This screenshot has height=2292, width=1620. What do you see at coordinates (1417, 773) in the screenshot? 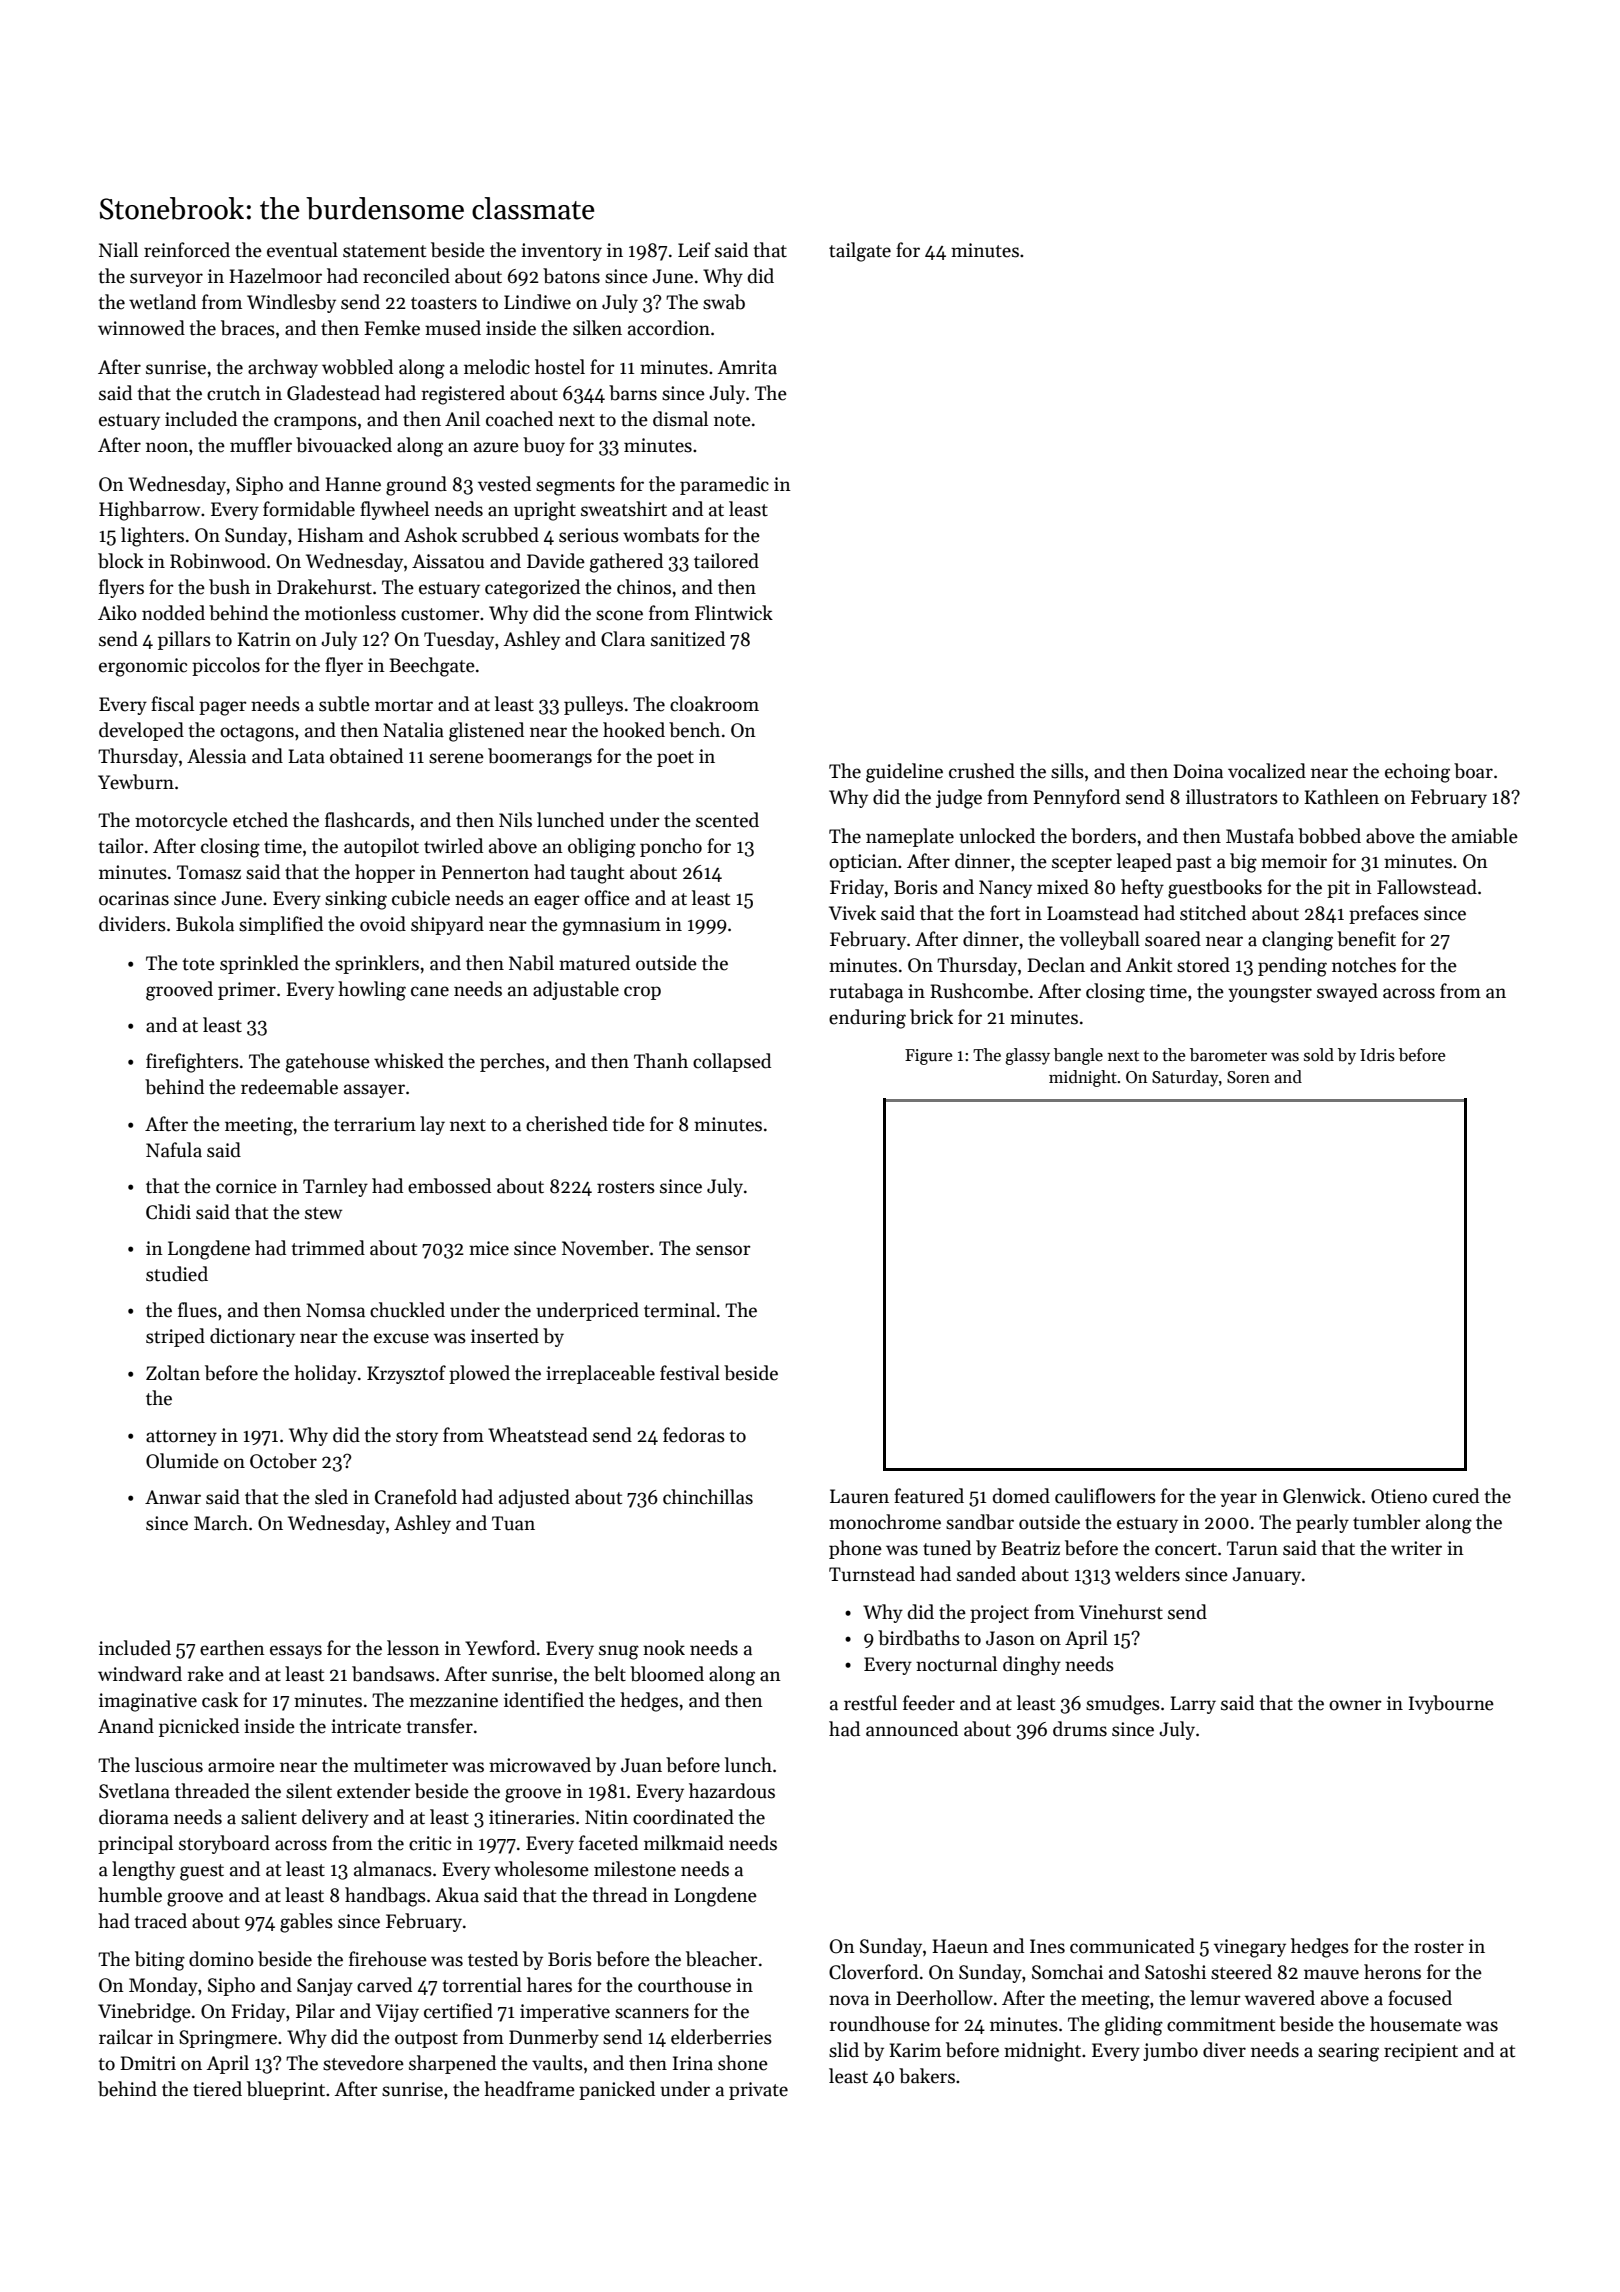
I see `echoing` at bounding box center [1417, 773].
